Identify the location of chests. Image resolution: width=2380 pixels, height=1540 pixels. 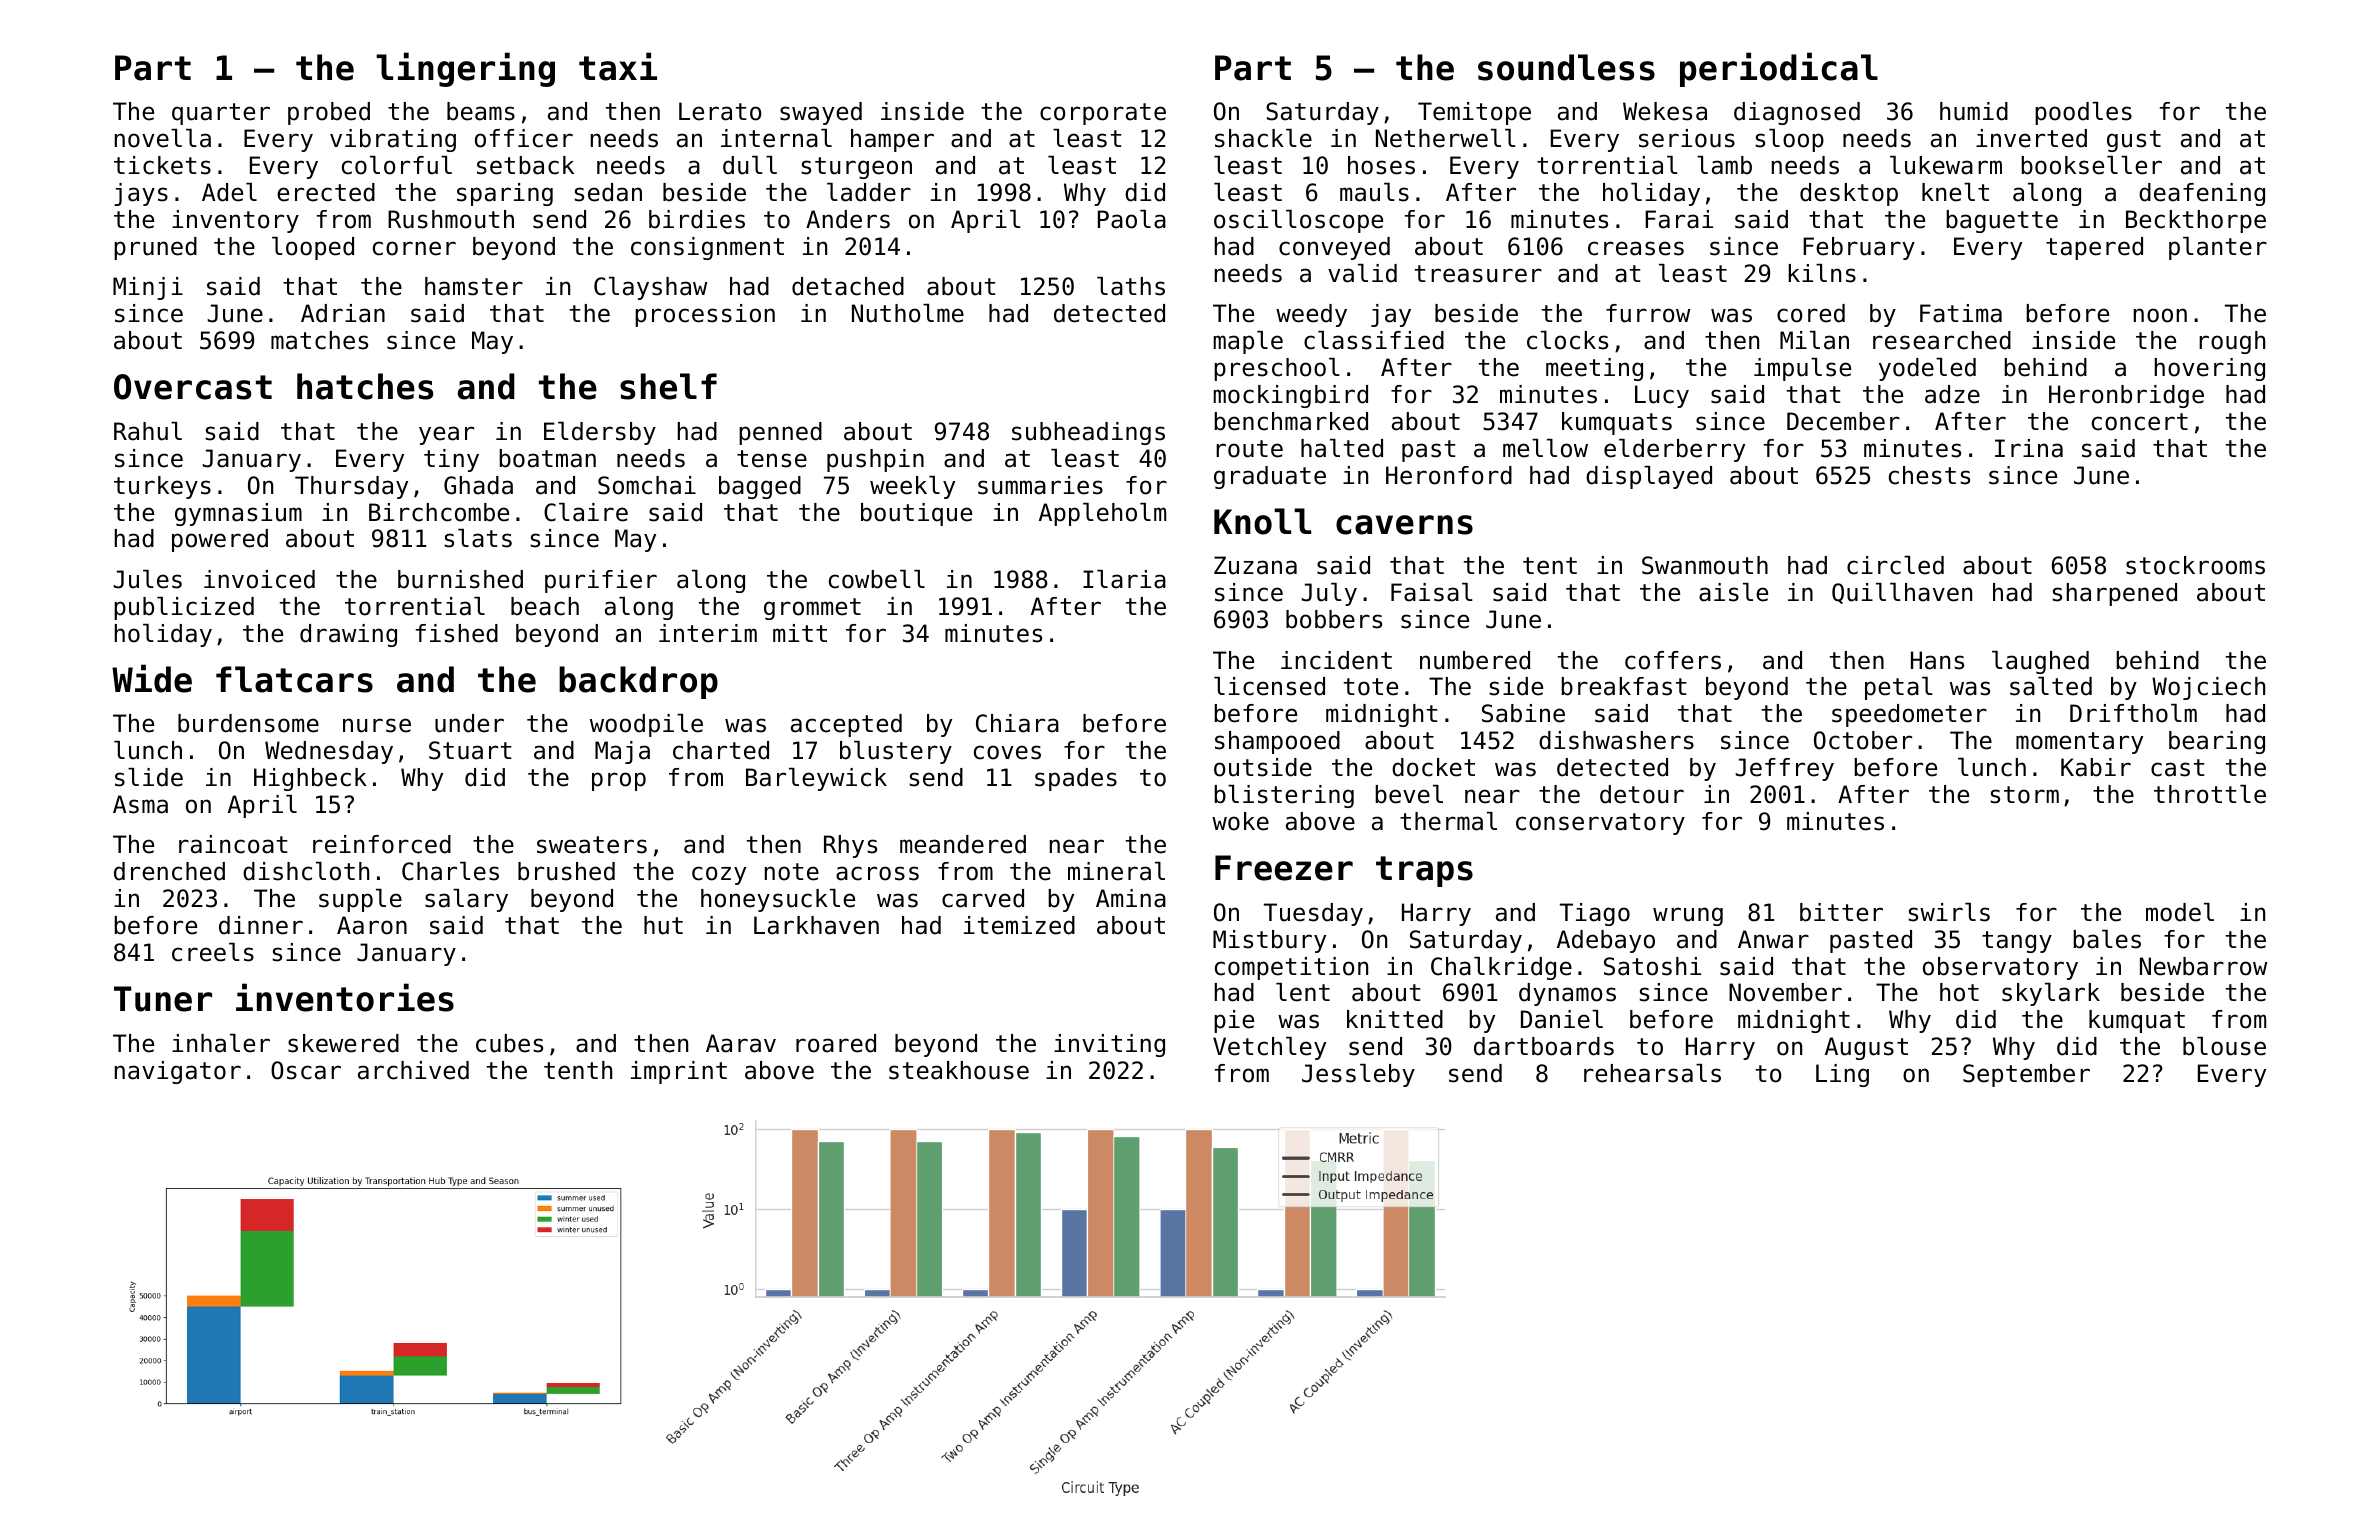
(1929, 475).
